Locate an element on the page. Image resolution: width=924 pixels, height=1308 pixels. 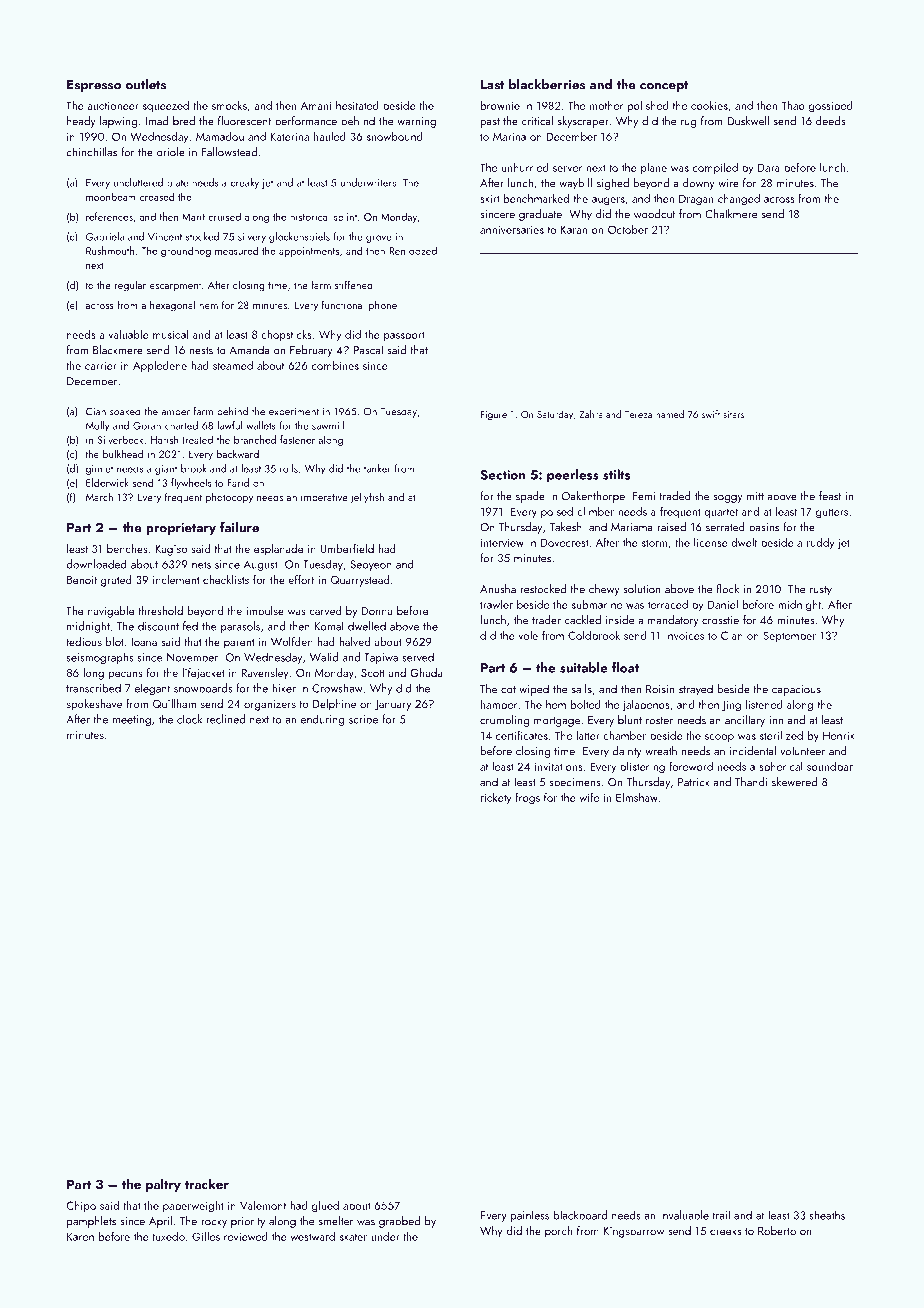
threshold is located at coordinates (160, 610).
